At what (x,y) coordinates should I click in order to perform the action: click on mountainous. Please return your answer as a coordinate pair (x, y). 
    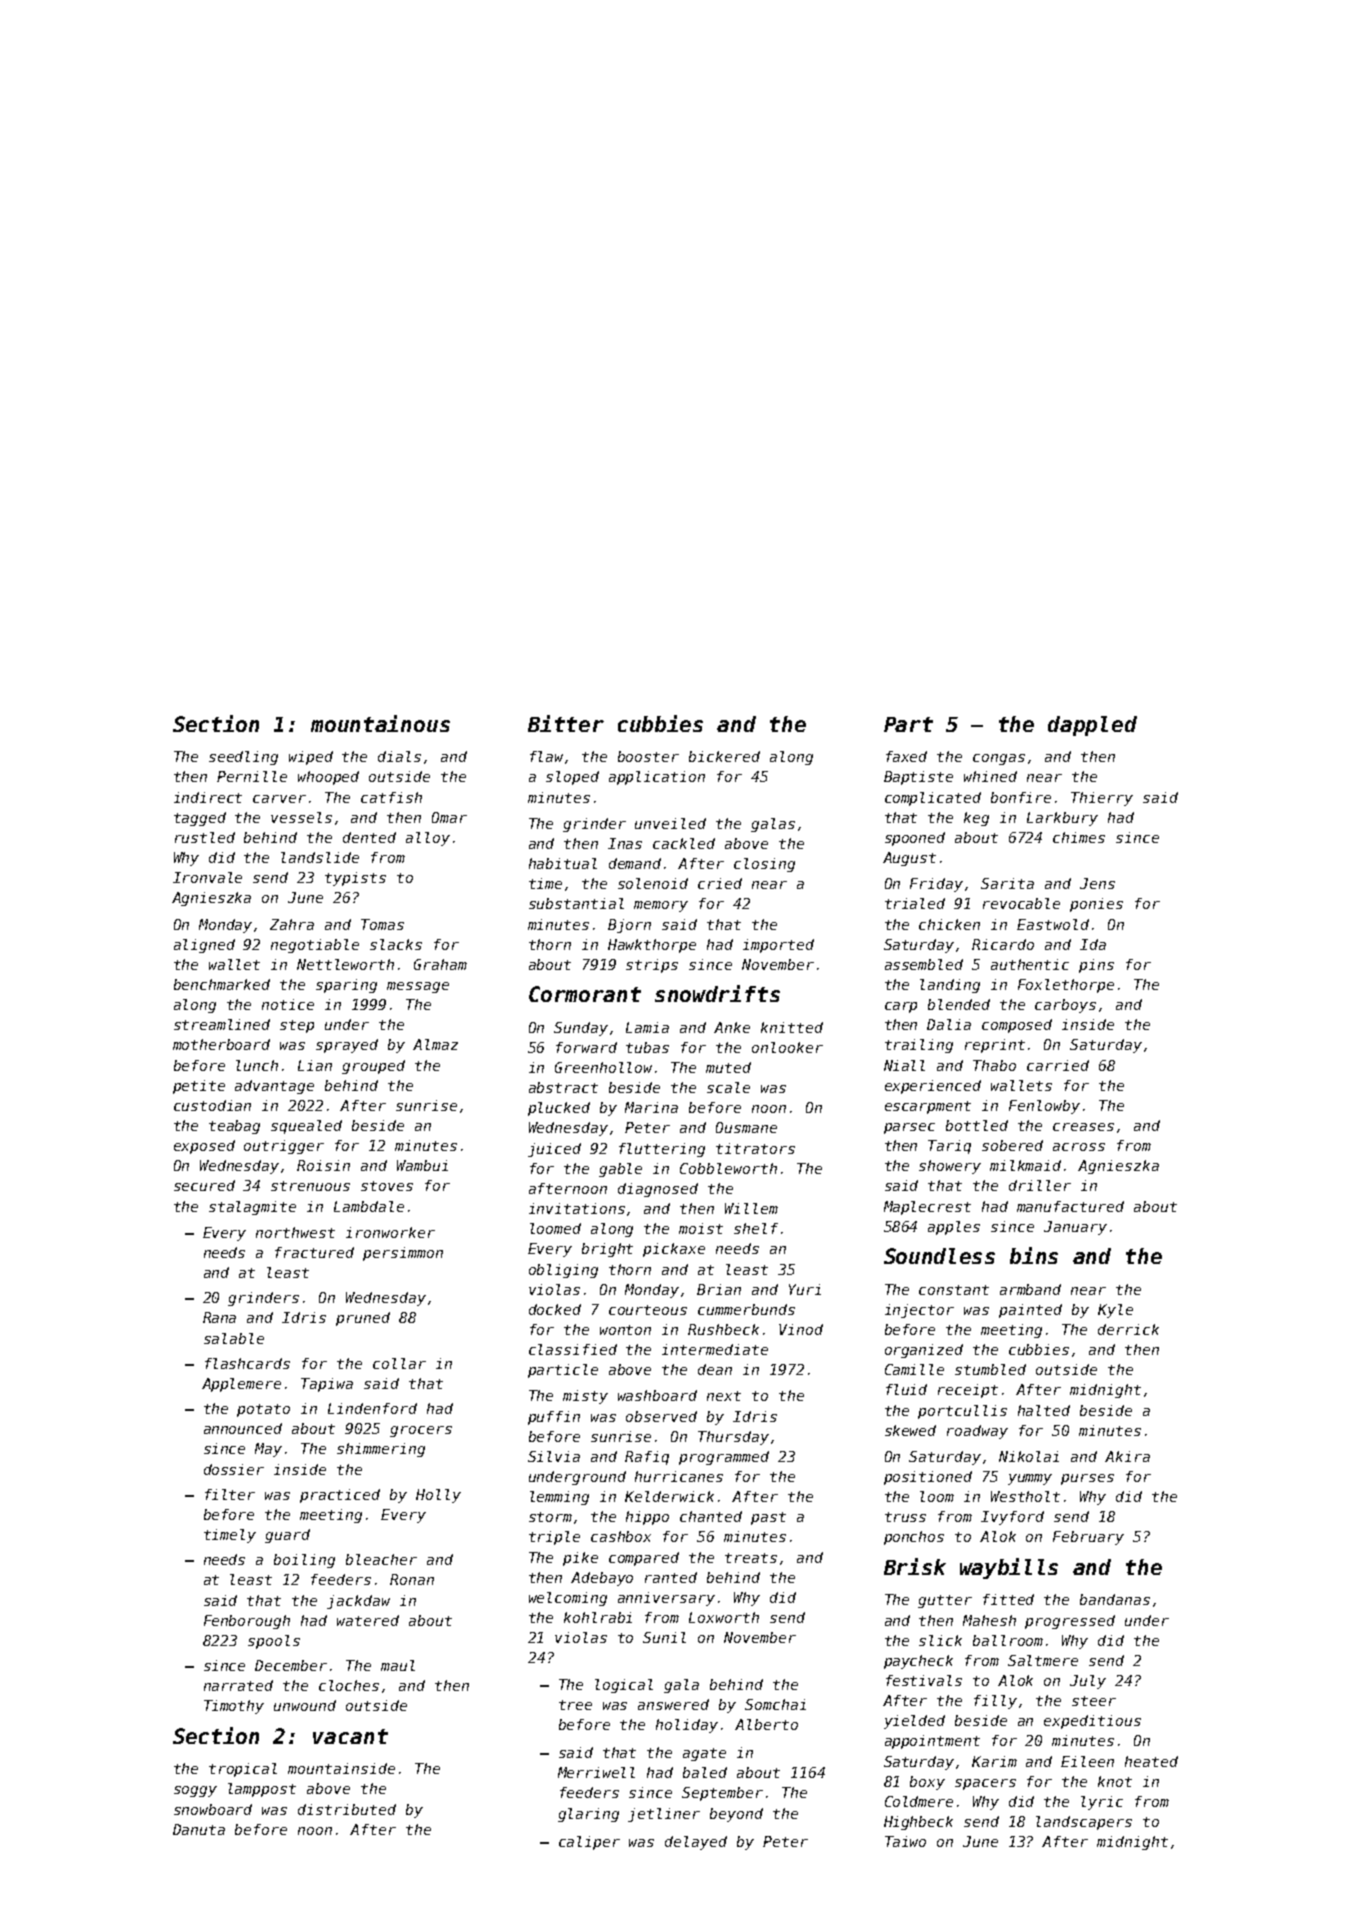
    Looking at the image, I should click on (380, 723).
